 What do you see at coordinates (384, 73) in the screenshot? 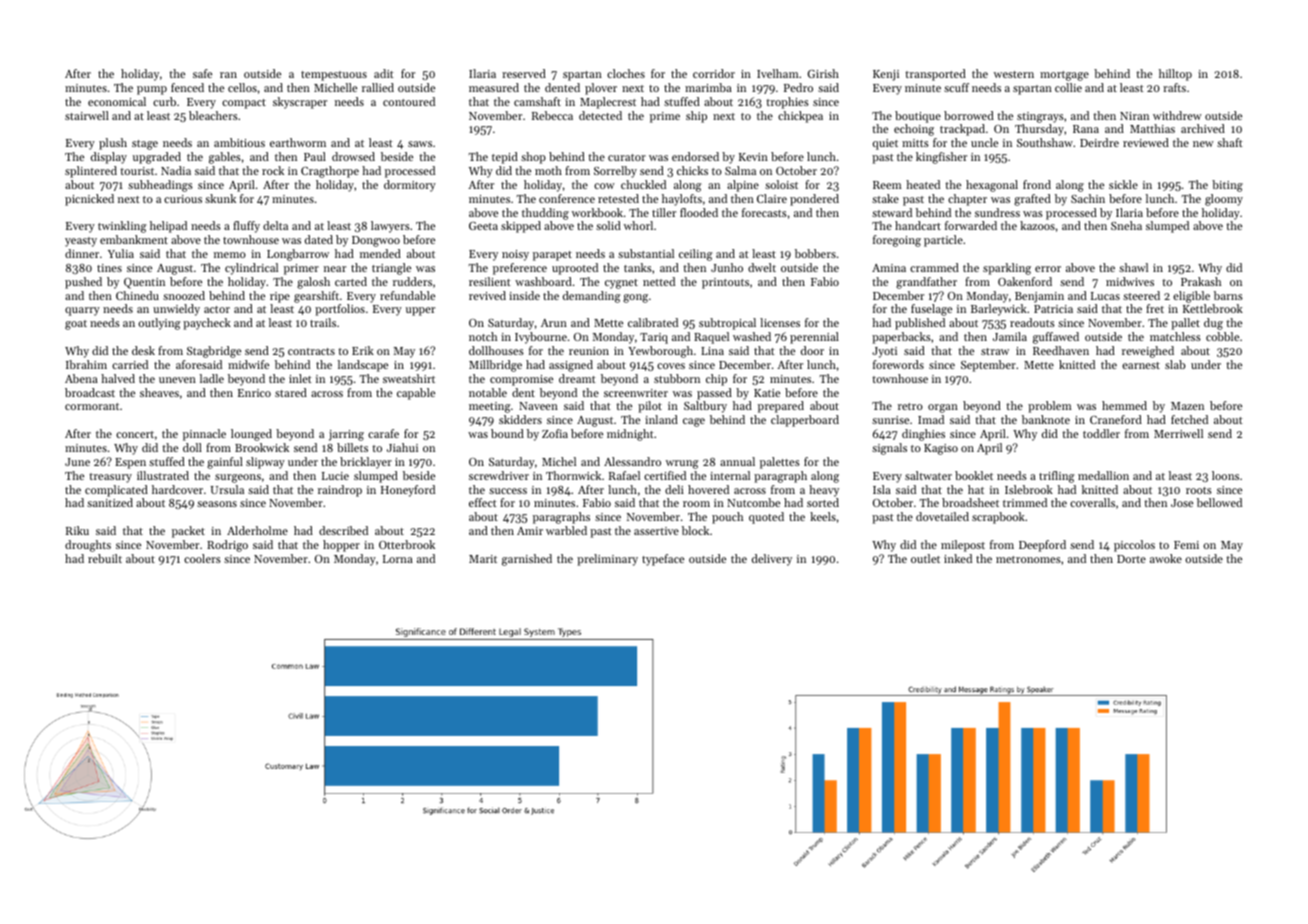
I see `adit` at bounding box center [384, 73].
